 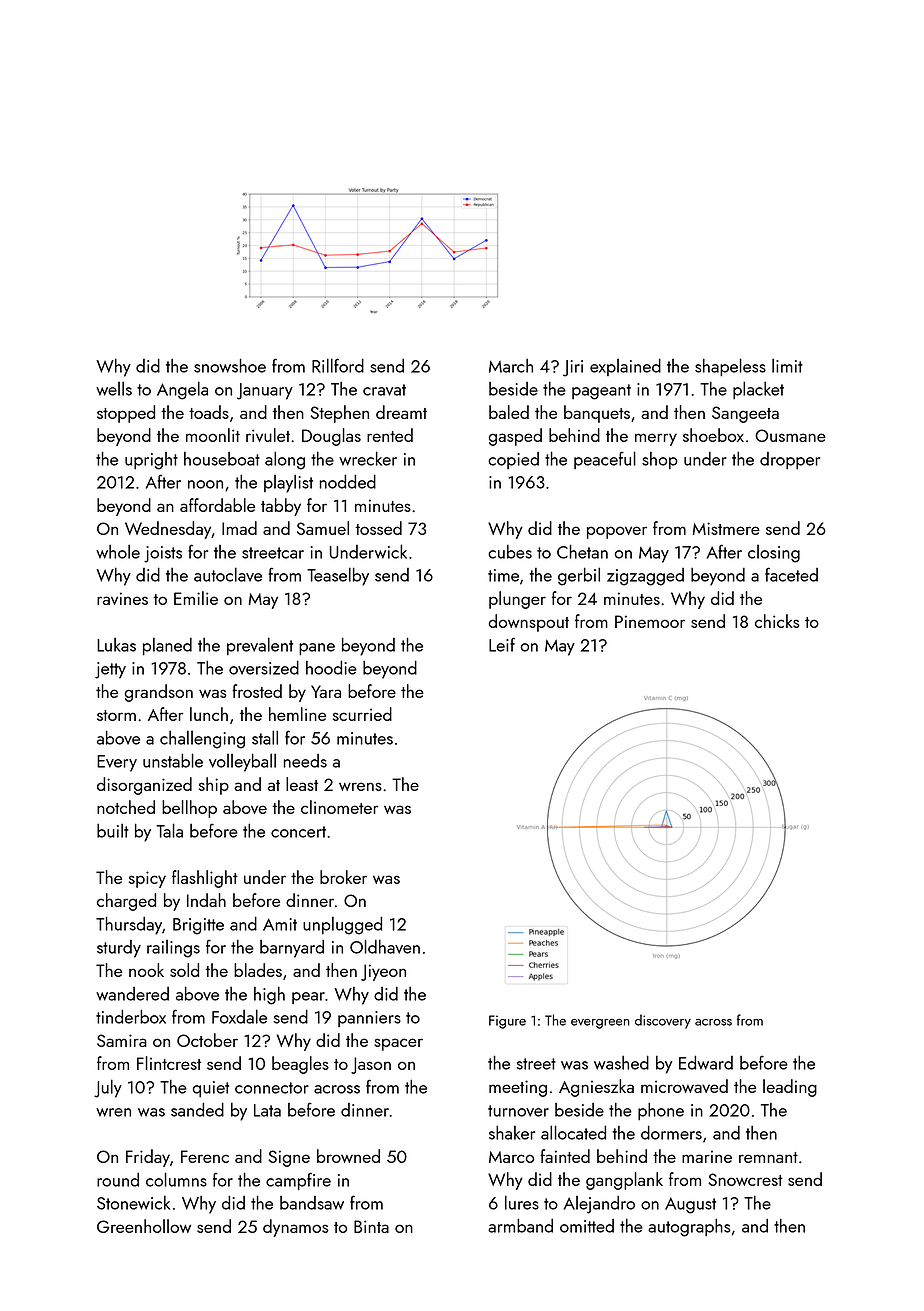 I want to click on sanded, so click(x=197, y=1109).
